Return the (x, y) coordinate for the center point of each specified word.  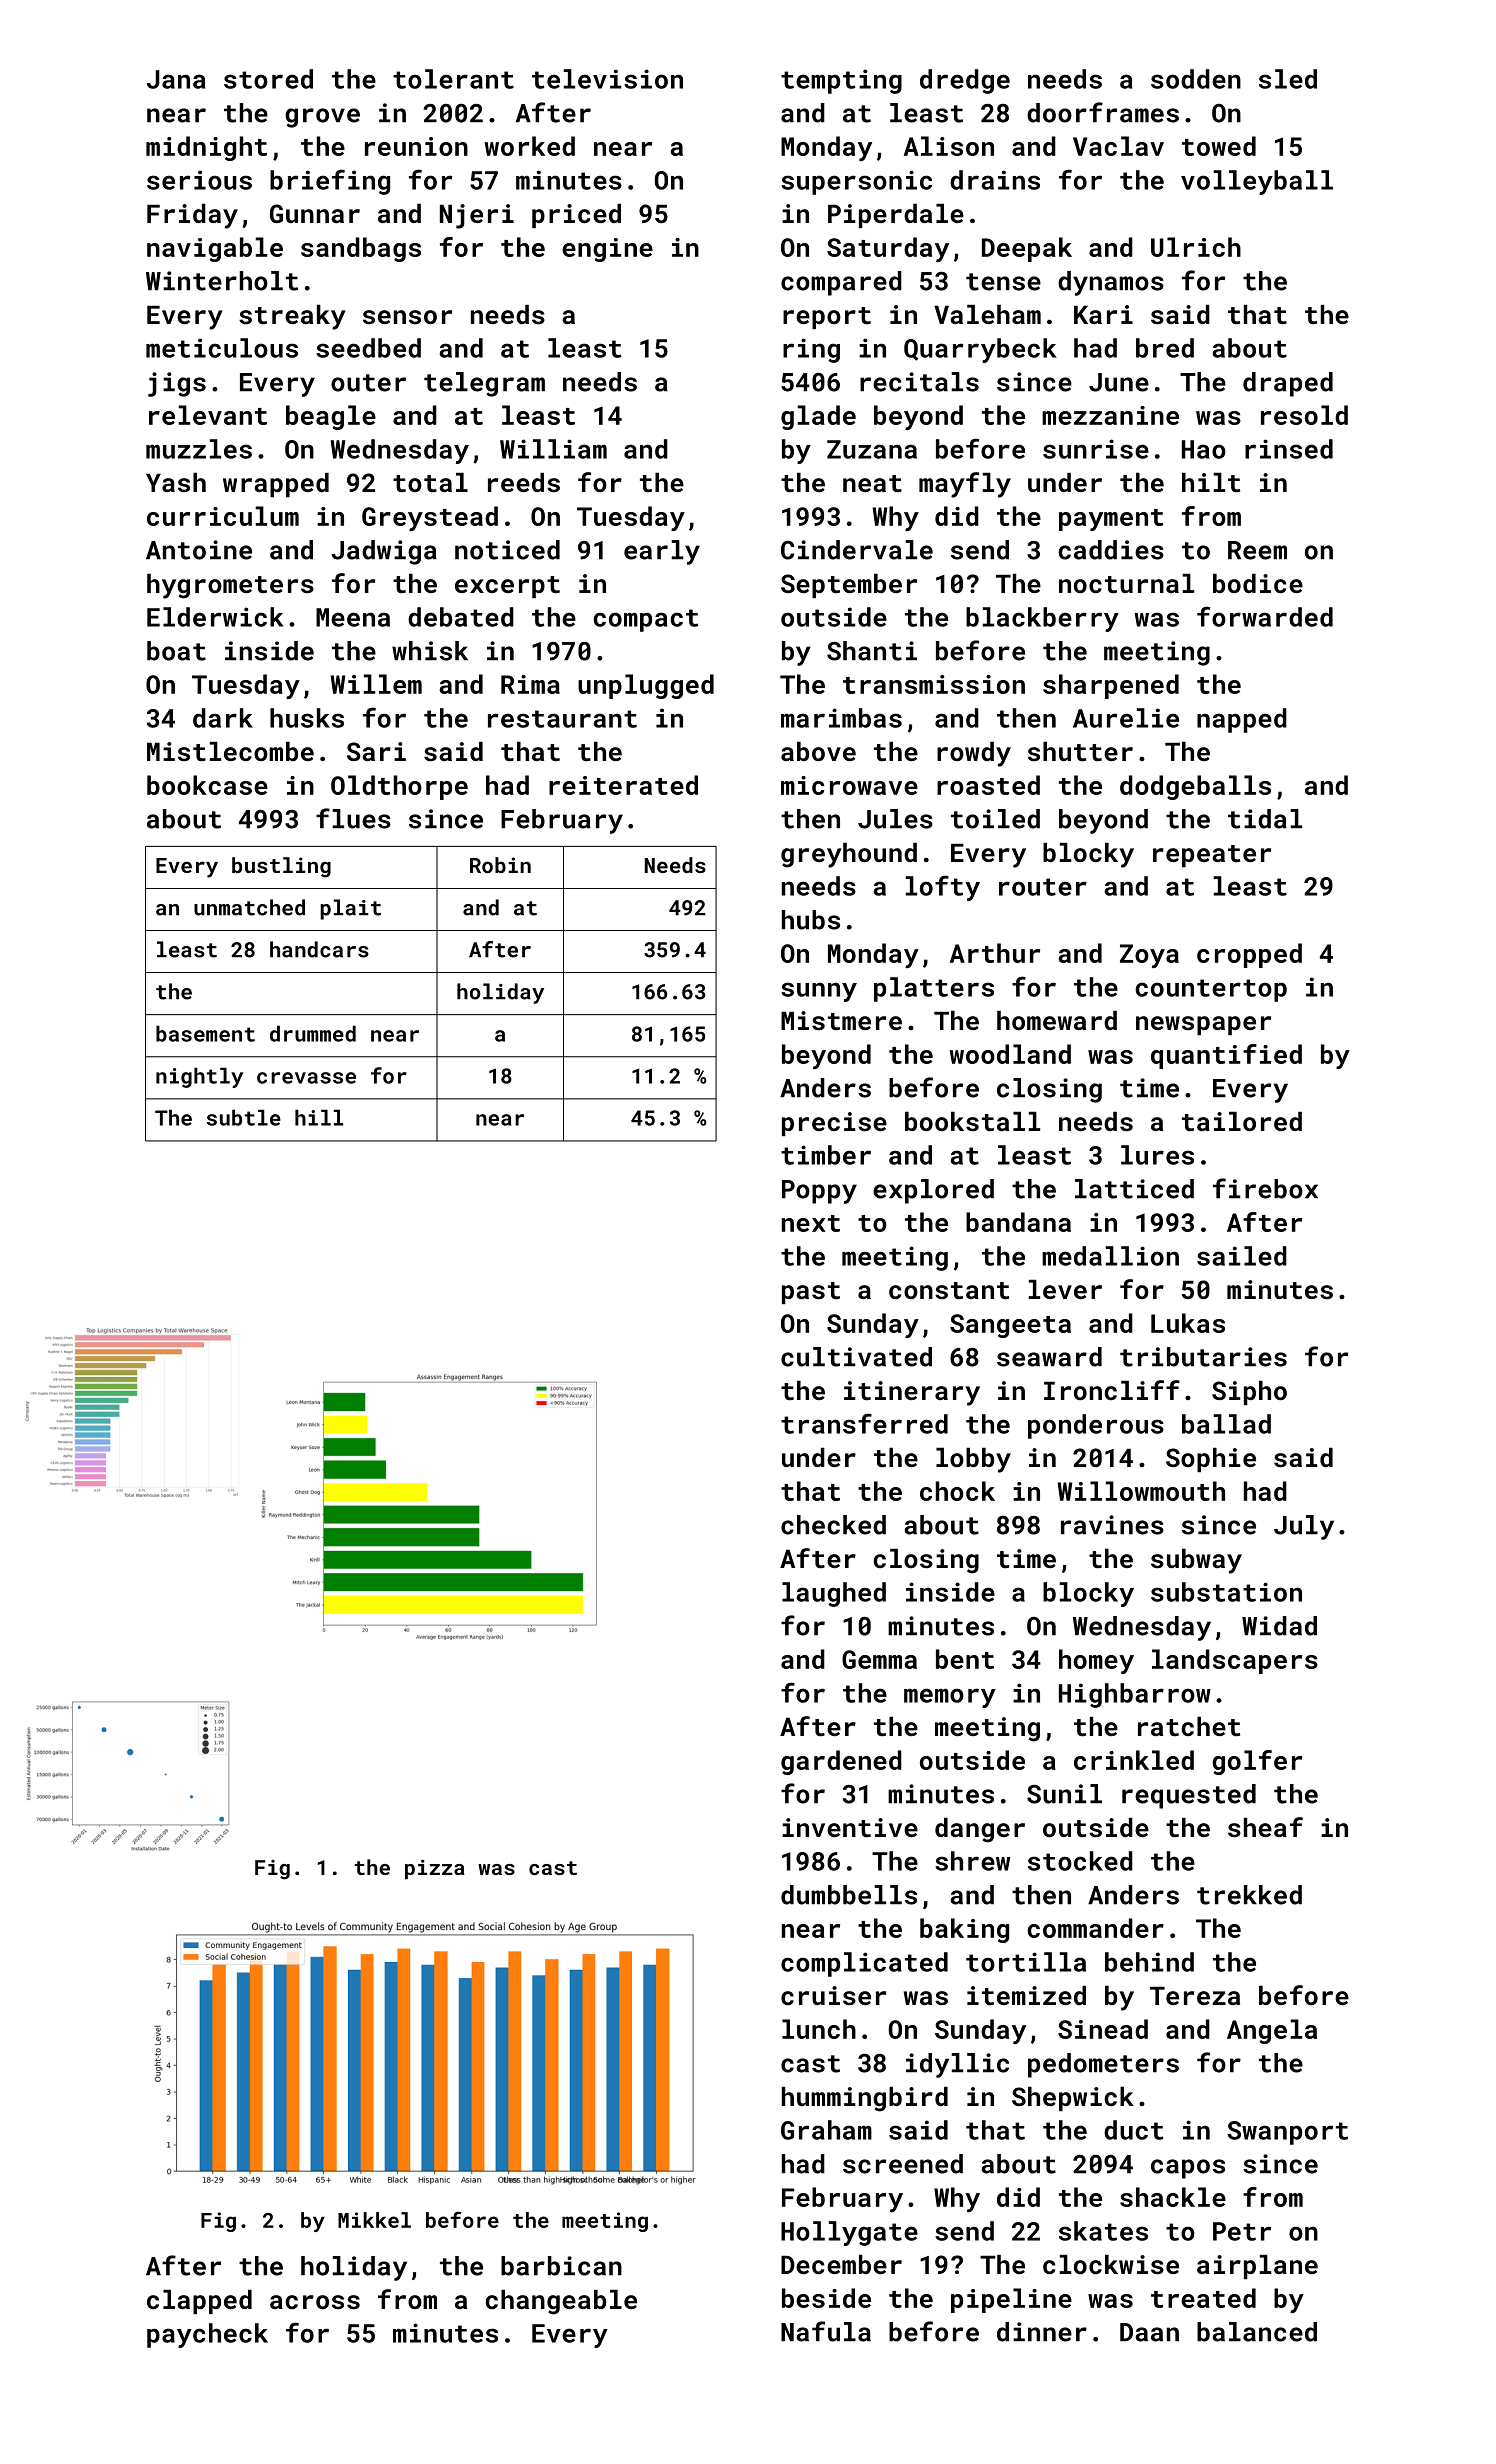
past (811, 1293)
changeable (561, 2302)
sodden (1196, 79)
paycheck (207, 2335)
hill (319, 1117)
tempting (841, 81)
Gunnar (315, 213)
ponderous (1096, 1426)
